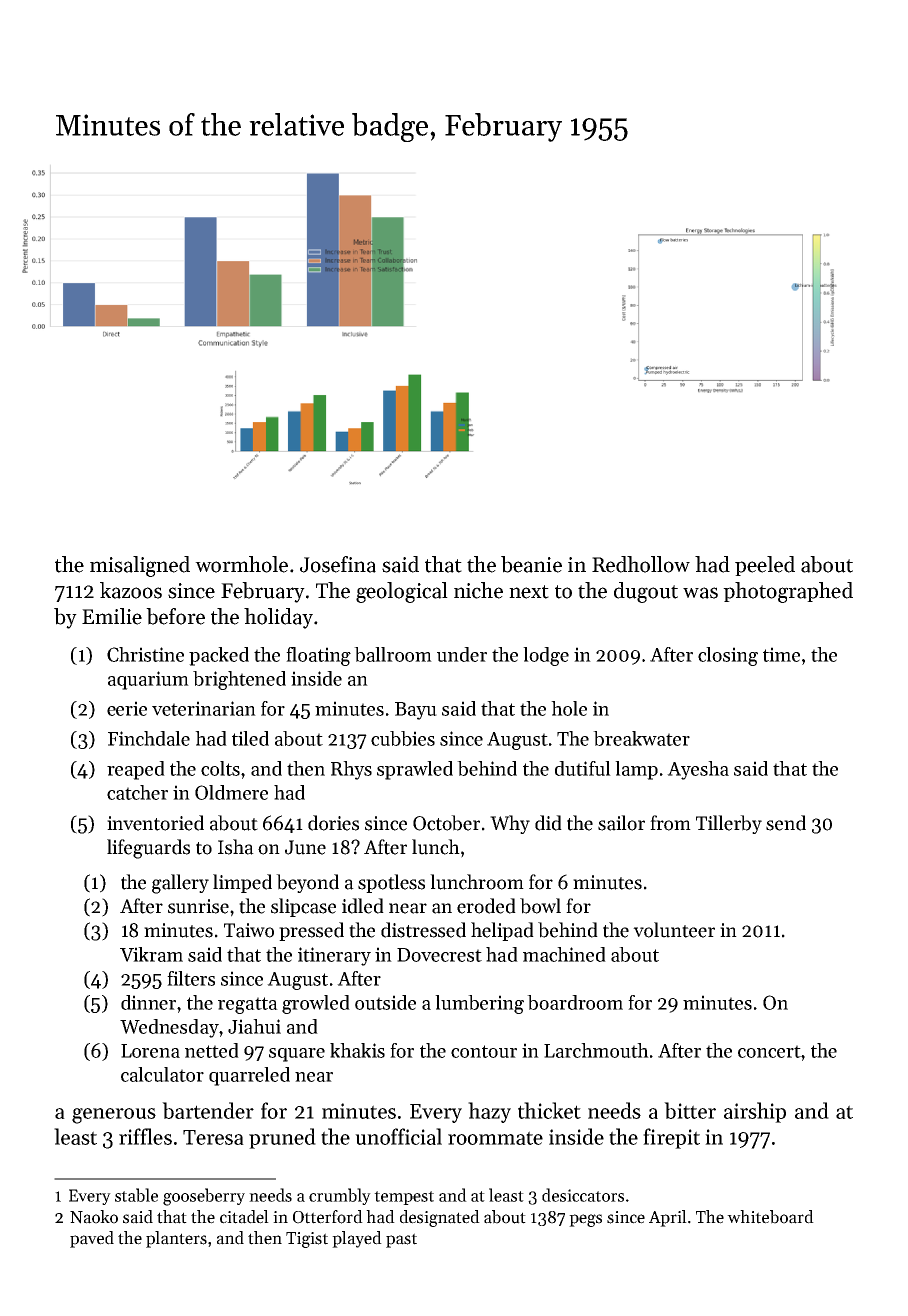 The image size is (908, 1316). Describe the element at coordinates (127, 708) in the screenshot. I see `eerie` at that location.
